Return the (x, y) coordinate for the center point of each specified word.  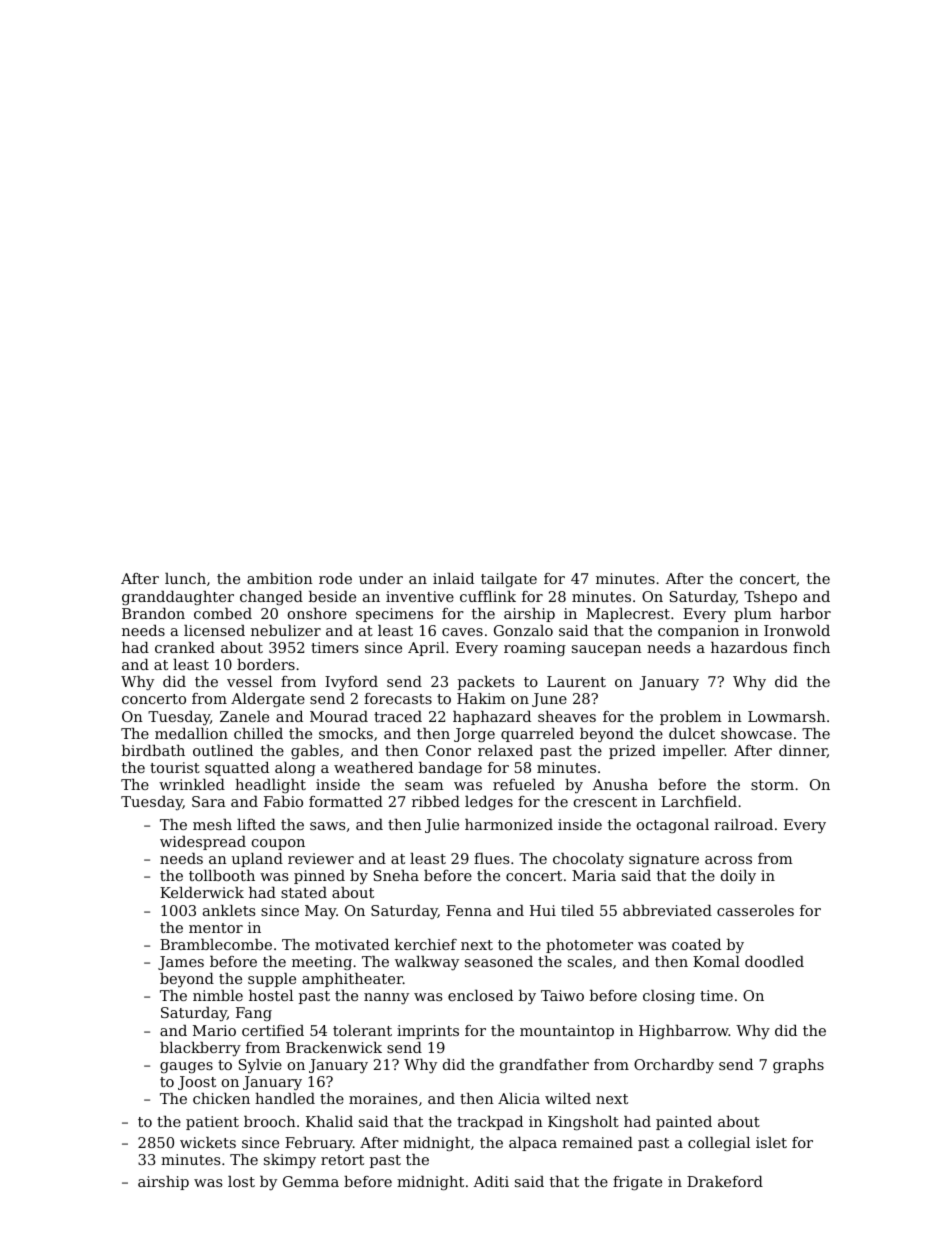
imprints (428, 1032)
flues (491, 858)
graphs (798, 1066)
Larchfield (699, 801)
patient (212, 1123)
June (549, 700)
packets (486, 683)
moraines (383, 1098)
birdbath (153, 750)
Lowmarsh (787, 716)
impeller (694, 752)
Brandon (153, 613)
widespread (203, 843)
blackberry (200, 1049)
